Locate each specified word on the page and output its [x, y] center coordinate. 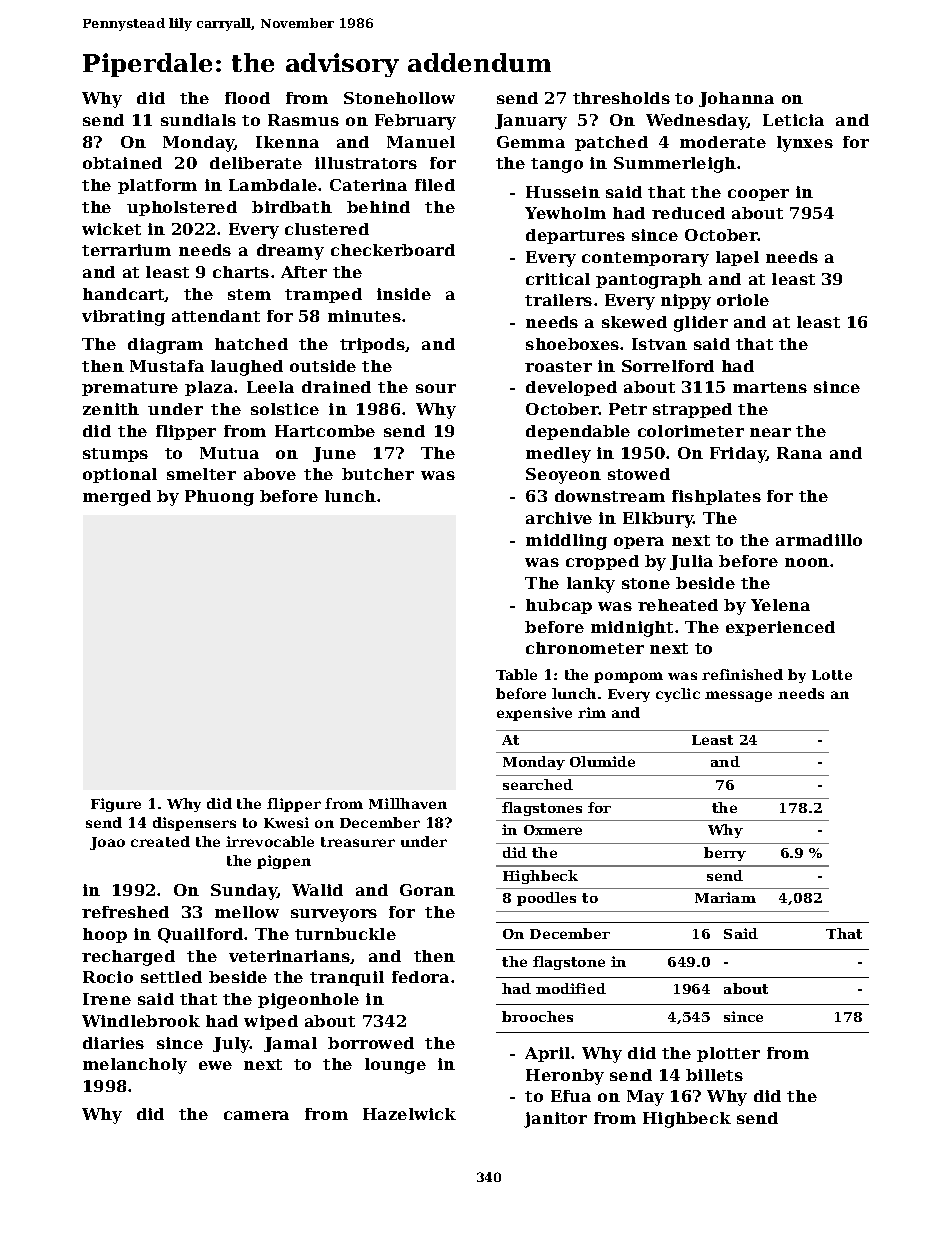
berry [725, 854]
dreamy [290, 252]
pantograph [649, 281]
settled [171, 977]
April [547, 1054]
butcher [378, 474]
